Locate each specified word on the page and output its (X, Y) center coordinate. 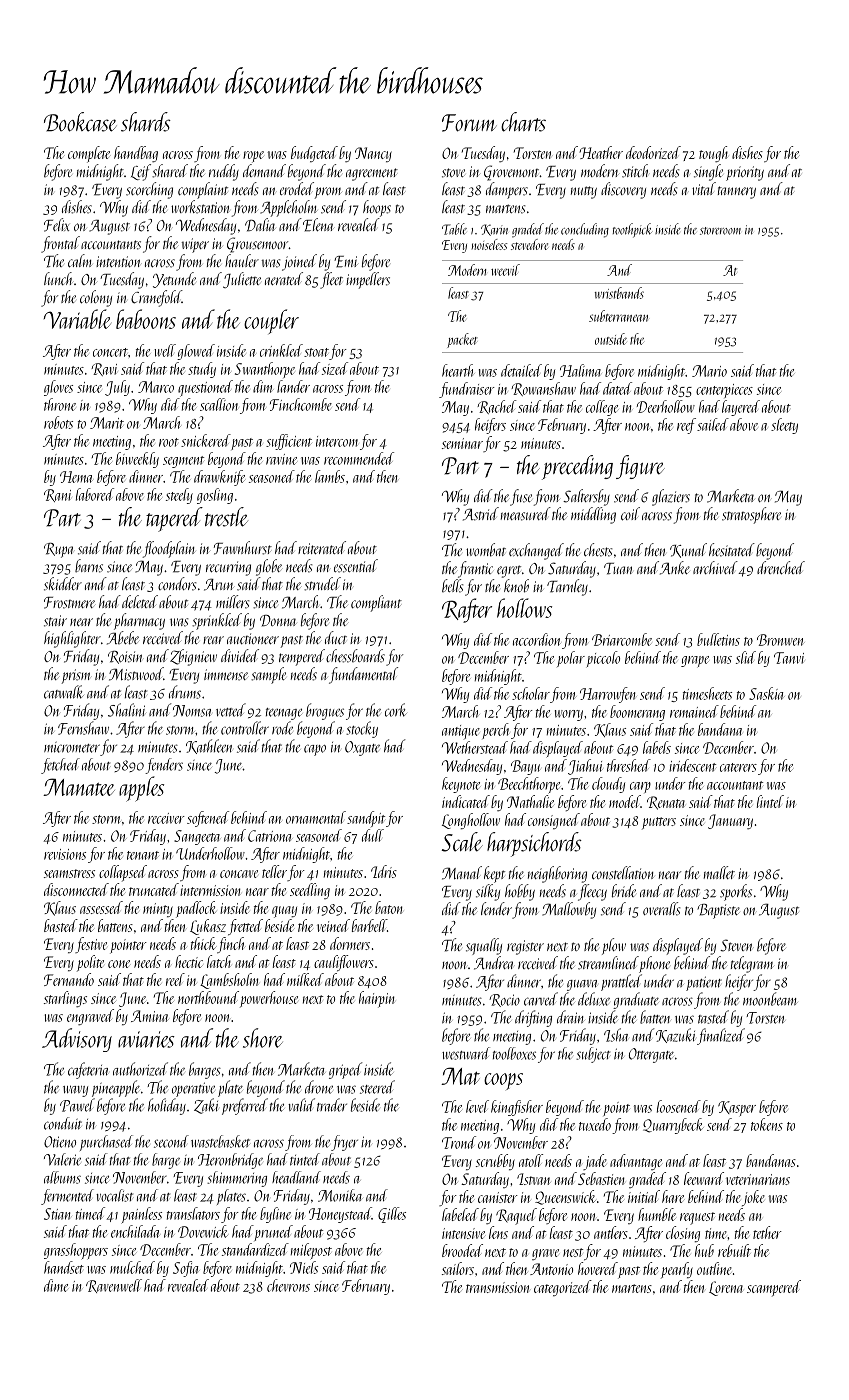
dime (56, 1285)
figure (640, 467)
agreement (372, 174)
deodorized (653, 152)
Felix (56, 225)
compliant (376, 603)
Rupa (58, 550)
